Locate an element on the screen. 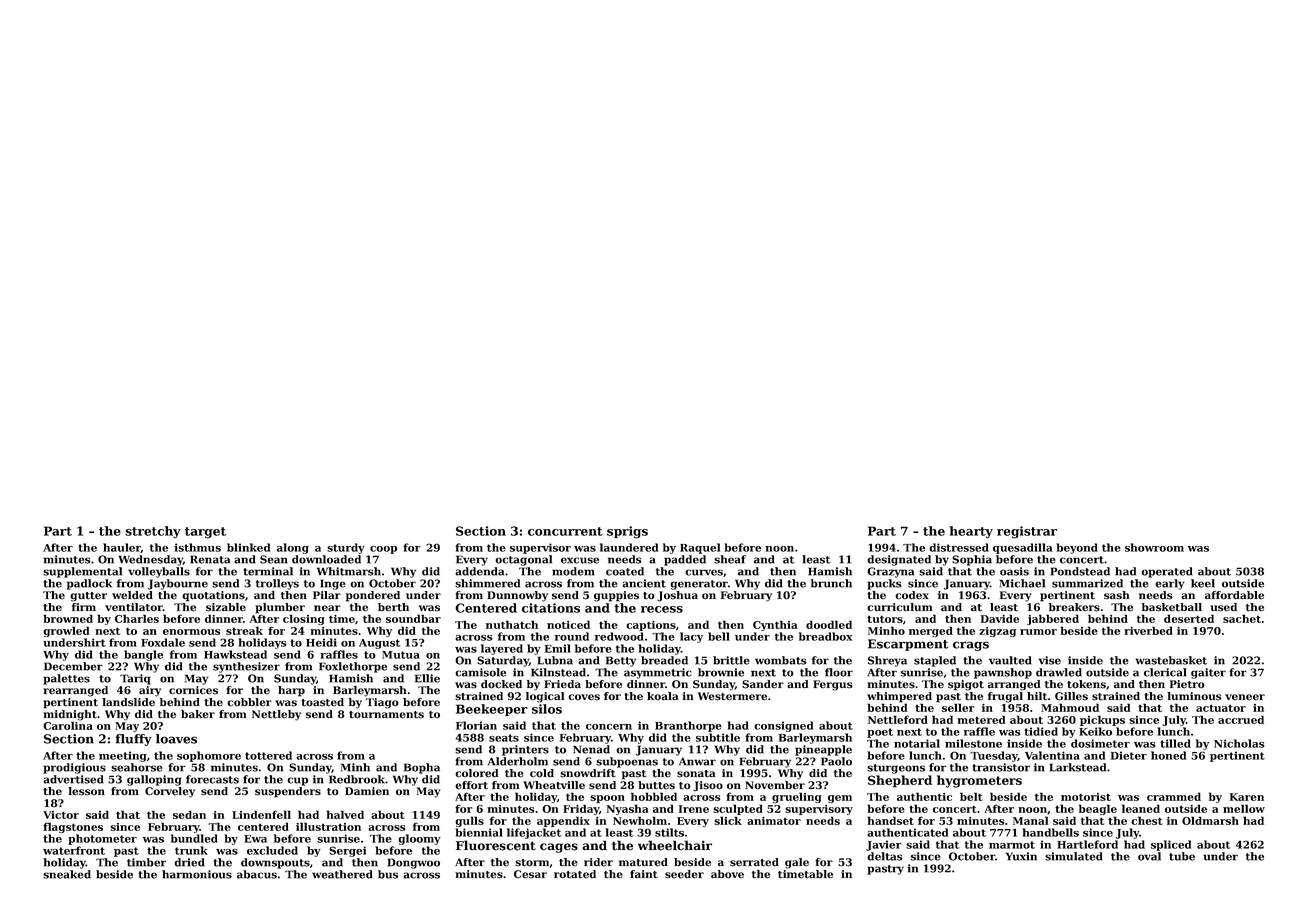  Anwar is located at coordinates (697, 761).
